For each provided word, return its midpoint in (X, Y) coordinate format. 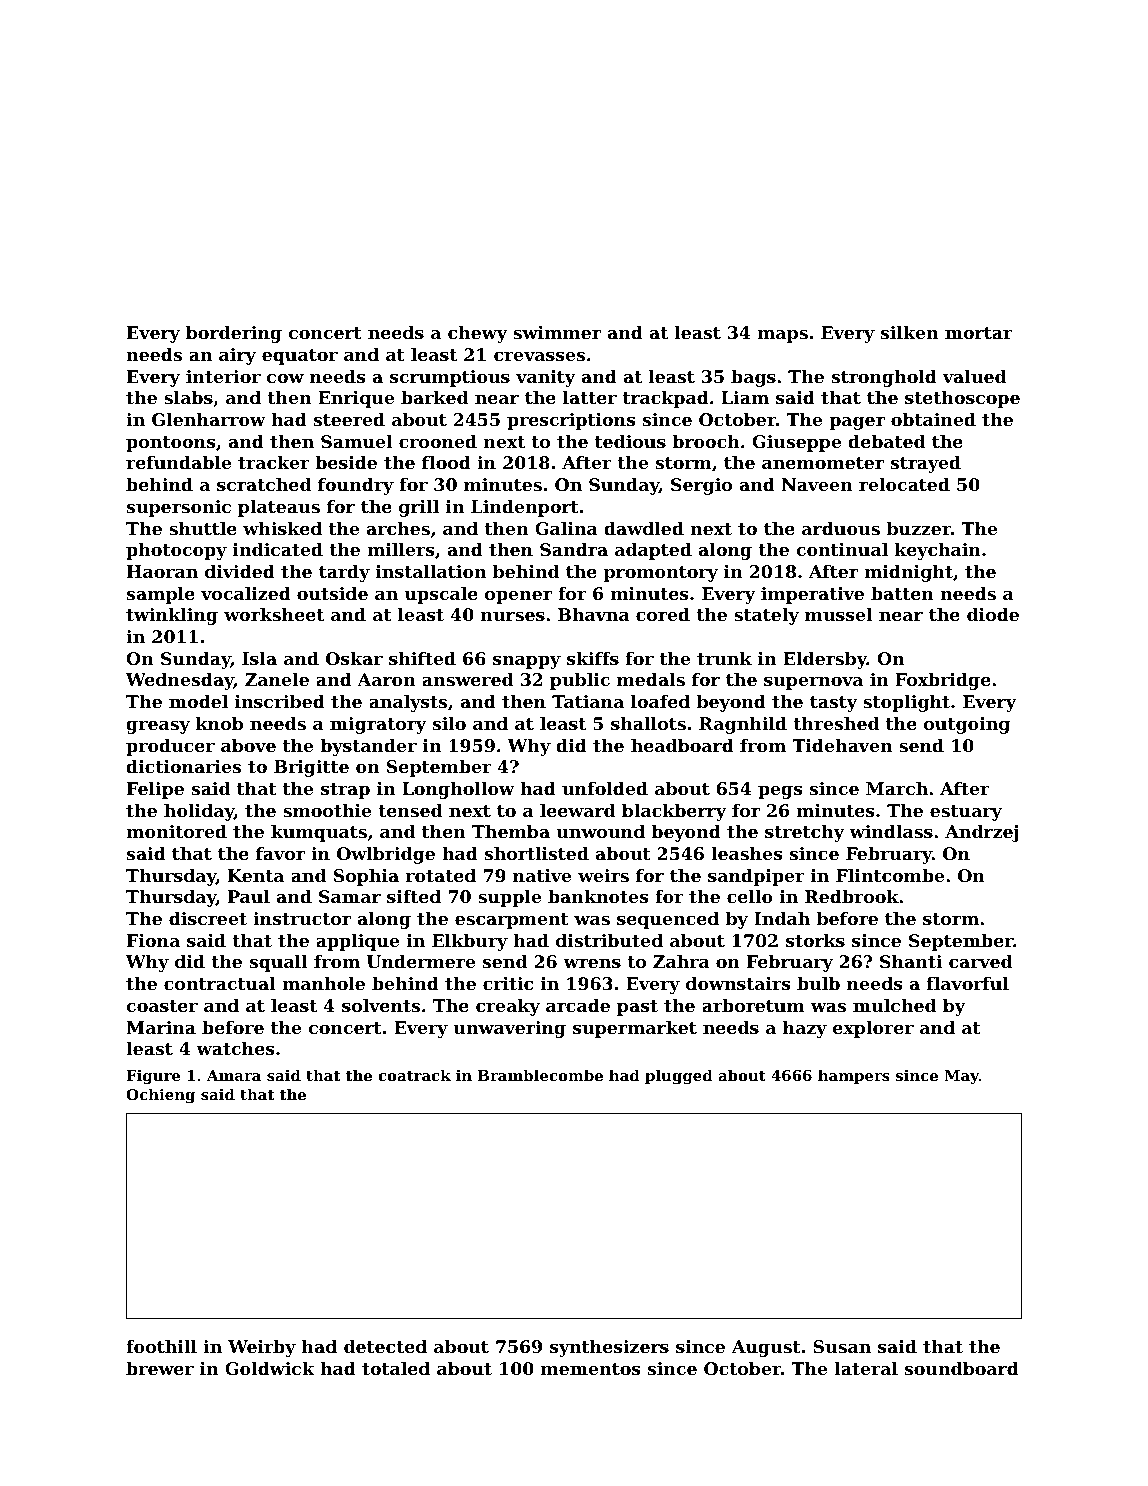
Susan (842, 1346)
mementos (591, 1369)
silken (909, 332)
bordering (234, 334)
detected (385, 1346)
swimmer (557, 332)
